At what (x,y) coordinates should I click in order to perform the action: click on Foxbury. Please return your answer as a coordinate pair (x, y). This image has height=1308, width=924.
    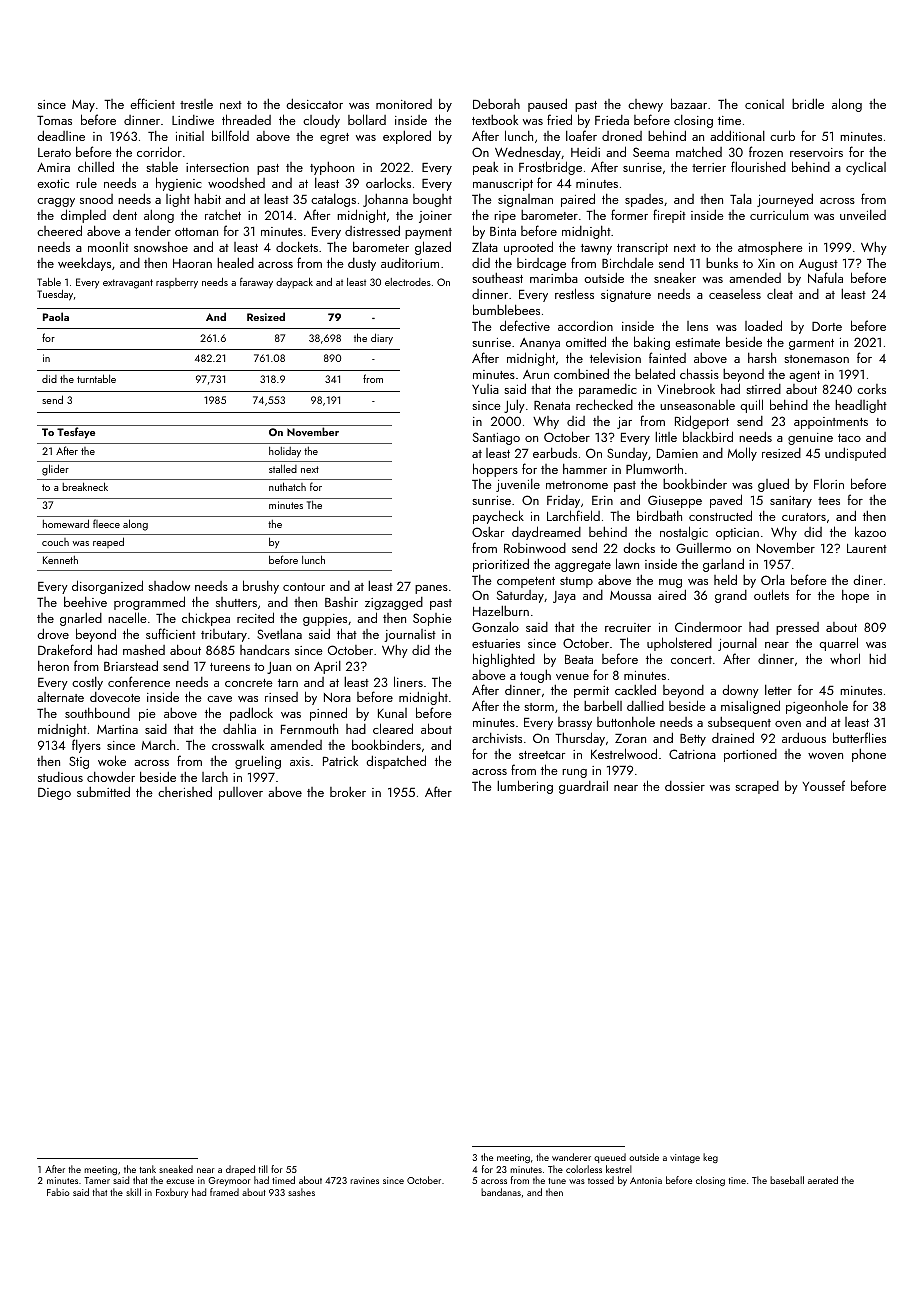
    Looking at the image, I should click on (172, 1193).
